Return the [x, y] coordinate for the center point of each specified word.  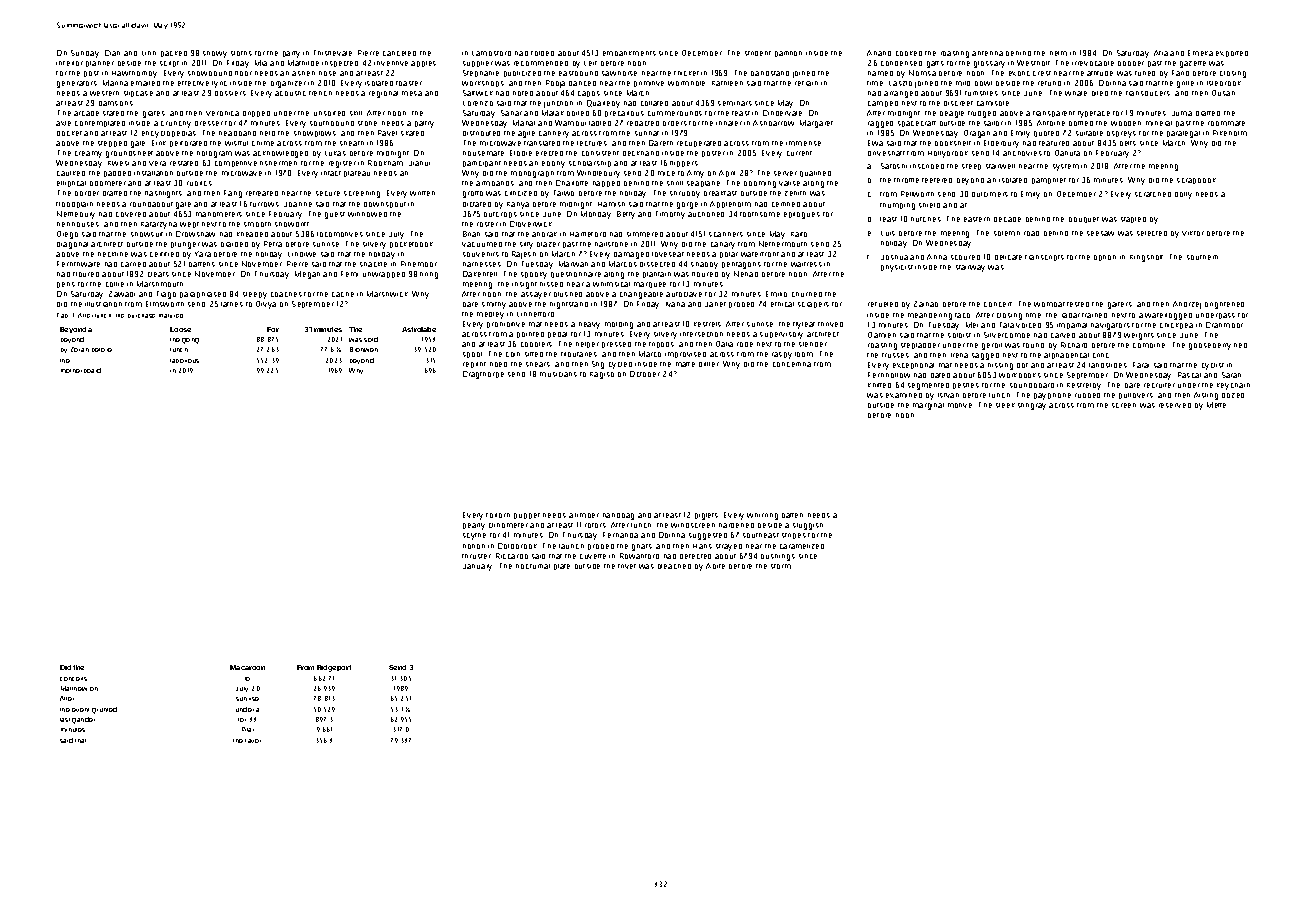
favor [253, 741]
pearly [474, 526]
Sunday [85, 54]
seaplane [703, 184]
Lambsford [491, 53]
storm [781, 566]
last [65, 720]
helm [1058, 53]
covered [131, 214]
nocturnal [533, 566]
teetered [937, 180]
